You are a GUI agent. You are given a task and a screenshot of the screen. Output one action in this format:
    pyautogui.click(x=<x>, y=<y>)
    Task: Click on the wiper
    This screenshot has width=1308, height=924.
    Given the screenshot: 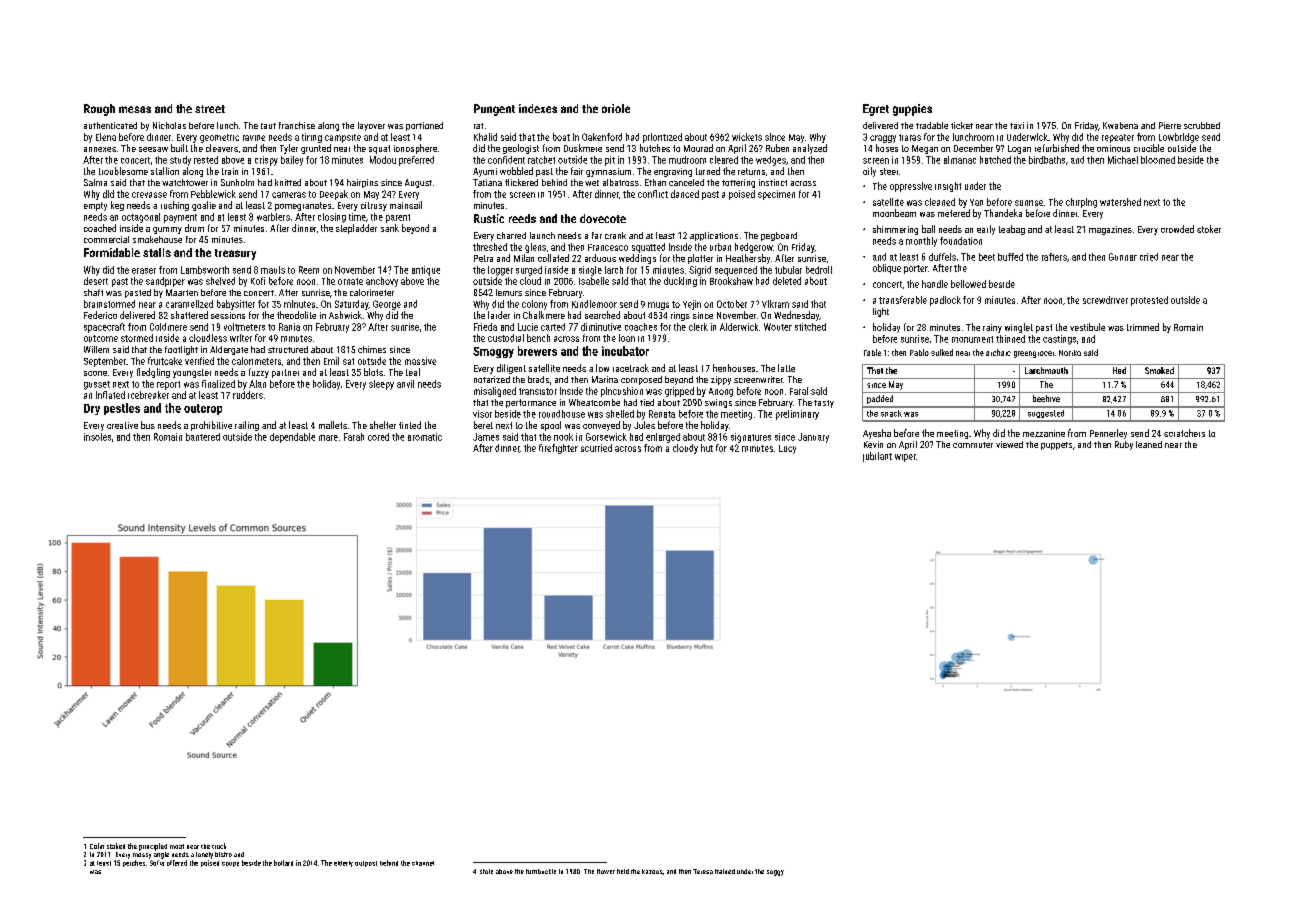 What is the action you would take?
    pyautogui.click(x=905, y=458)
